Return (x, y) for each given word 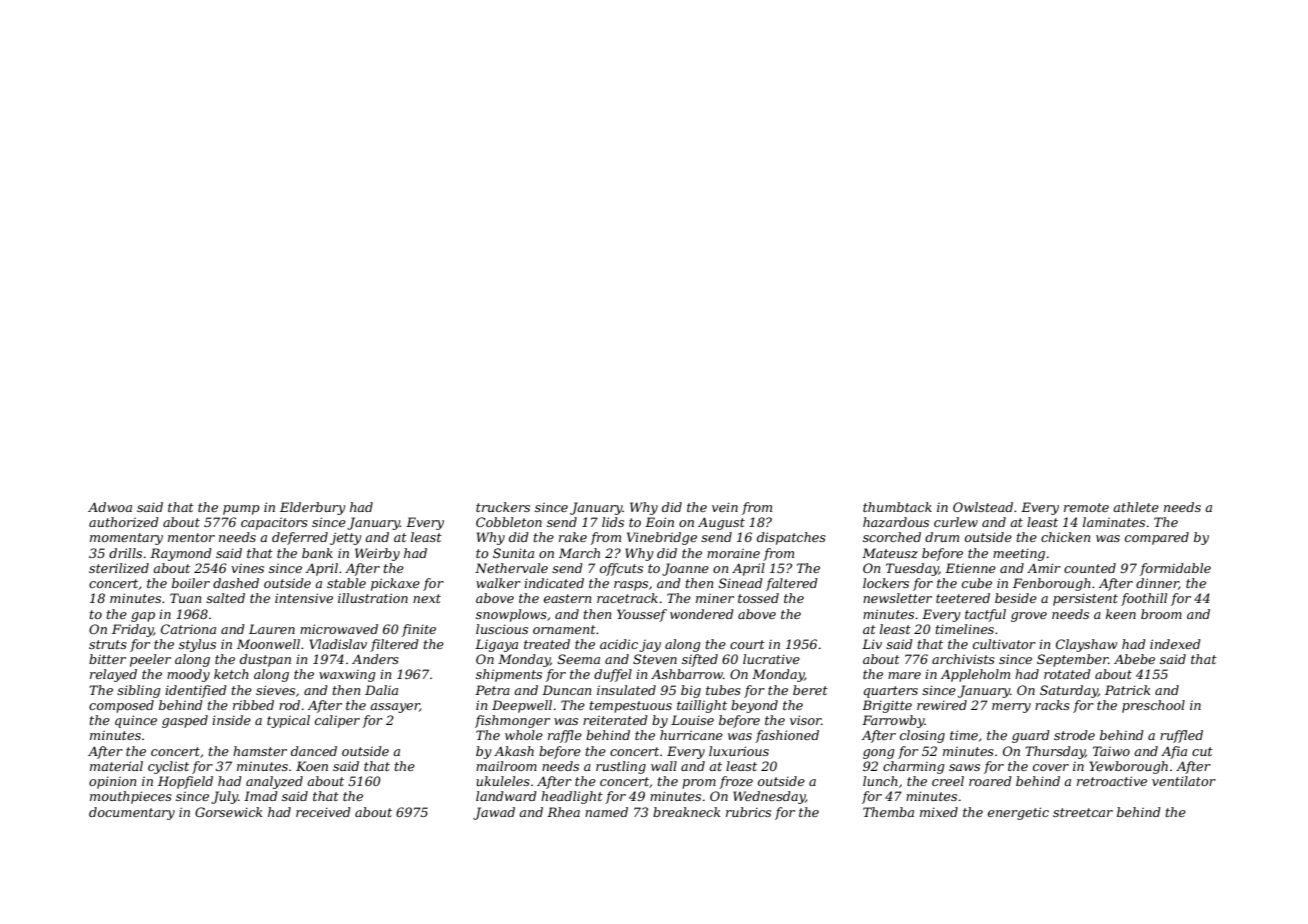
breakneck (686, 812)
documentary (132, 813)
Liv (872, 644)
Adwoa (110, 507)
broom (1161, 614)
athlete (1136, 507)
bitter (107, 659)
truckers (503, 507)
